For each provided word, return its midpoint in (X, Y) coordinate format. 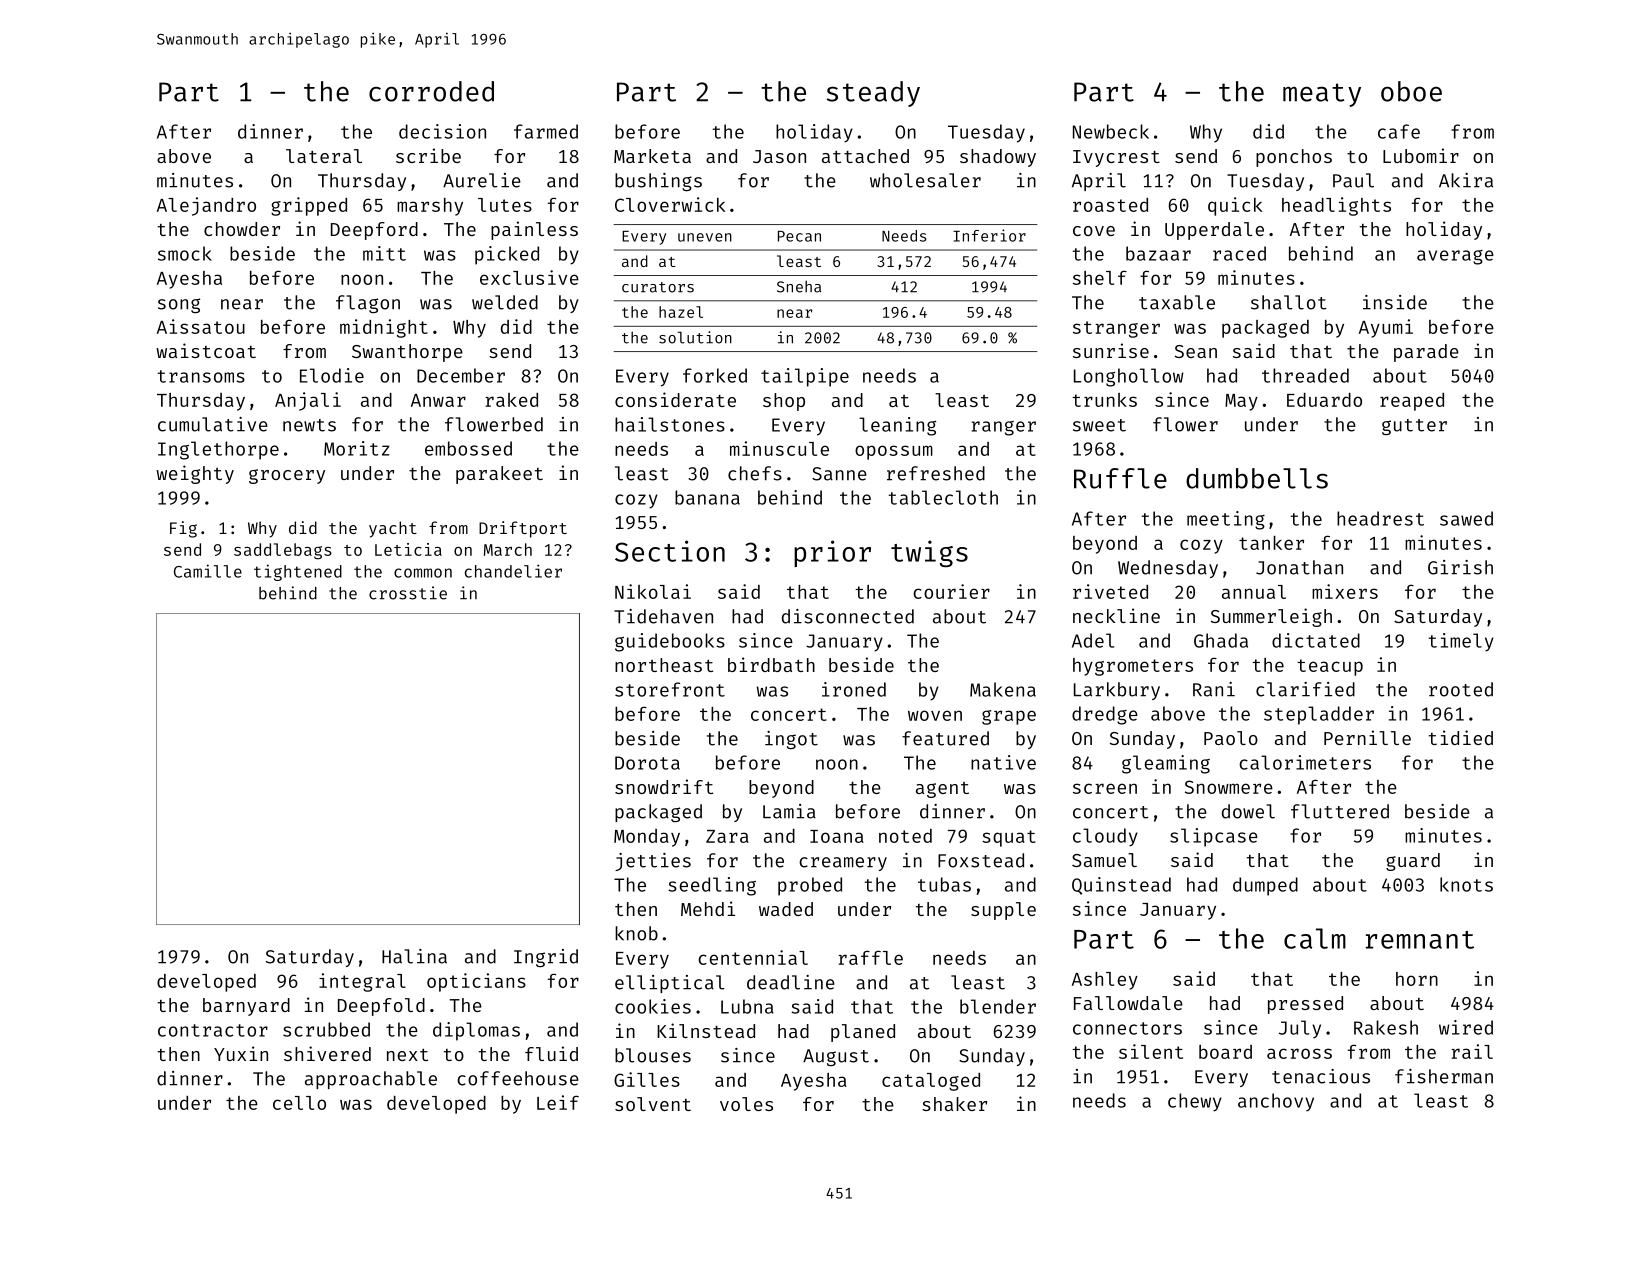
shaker (954, 1104)
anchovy (1276, 1102)
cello (299, 1103)
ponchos (1294, 158)
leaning (897, 426)
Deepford (374, 231)
